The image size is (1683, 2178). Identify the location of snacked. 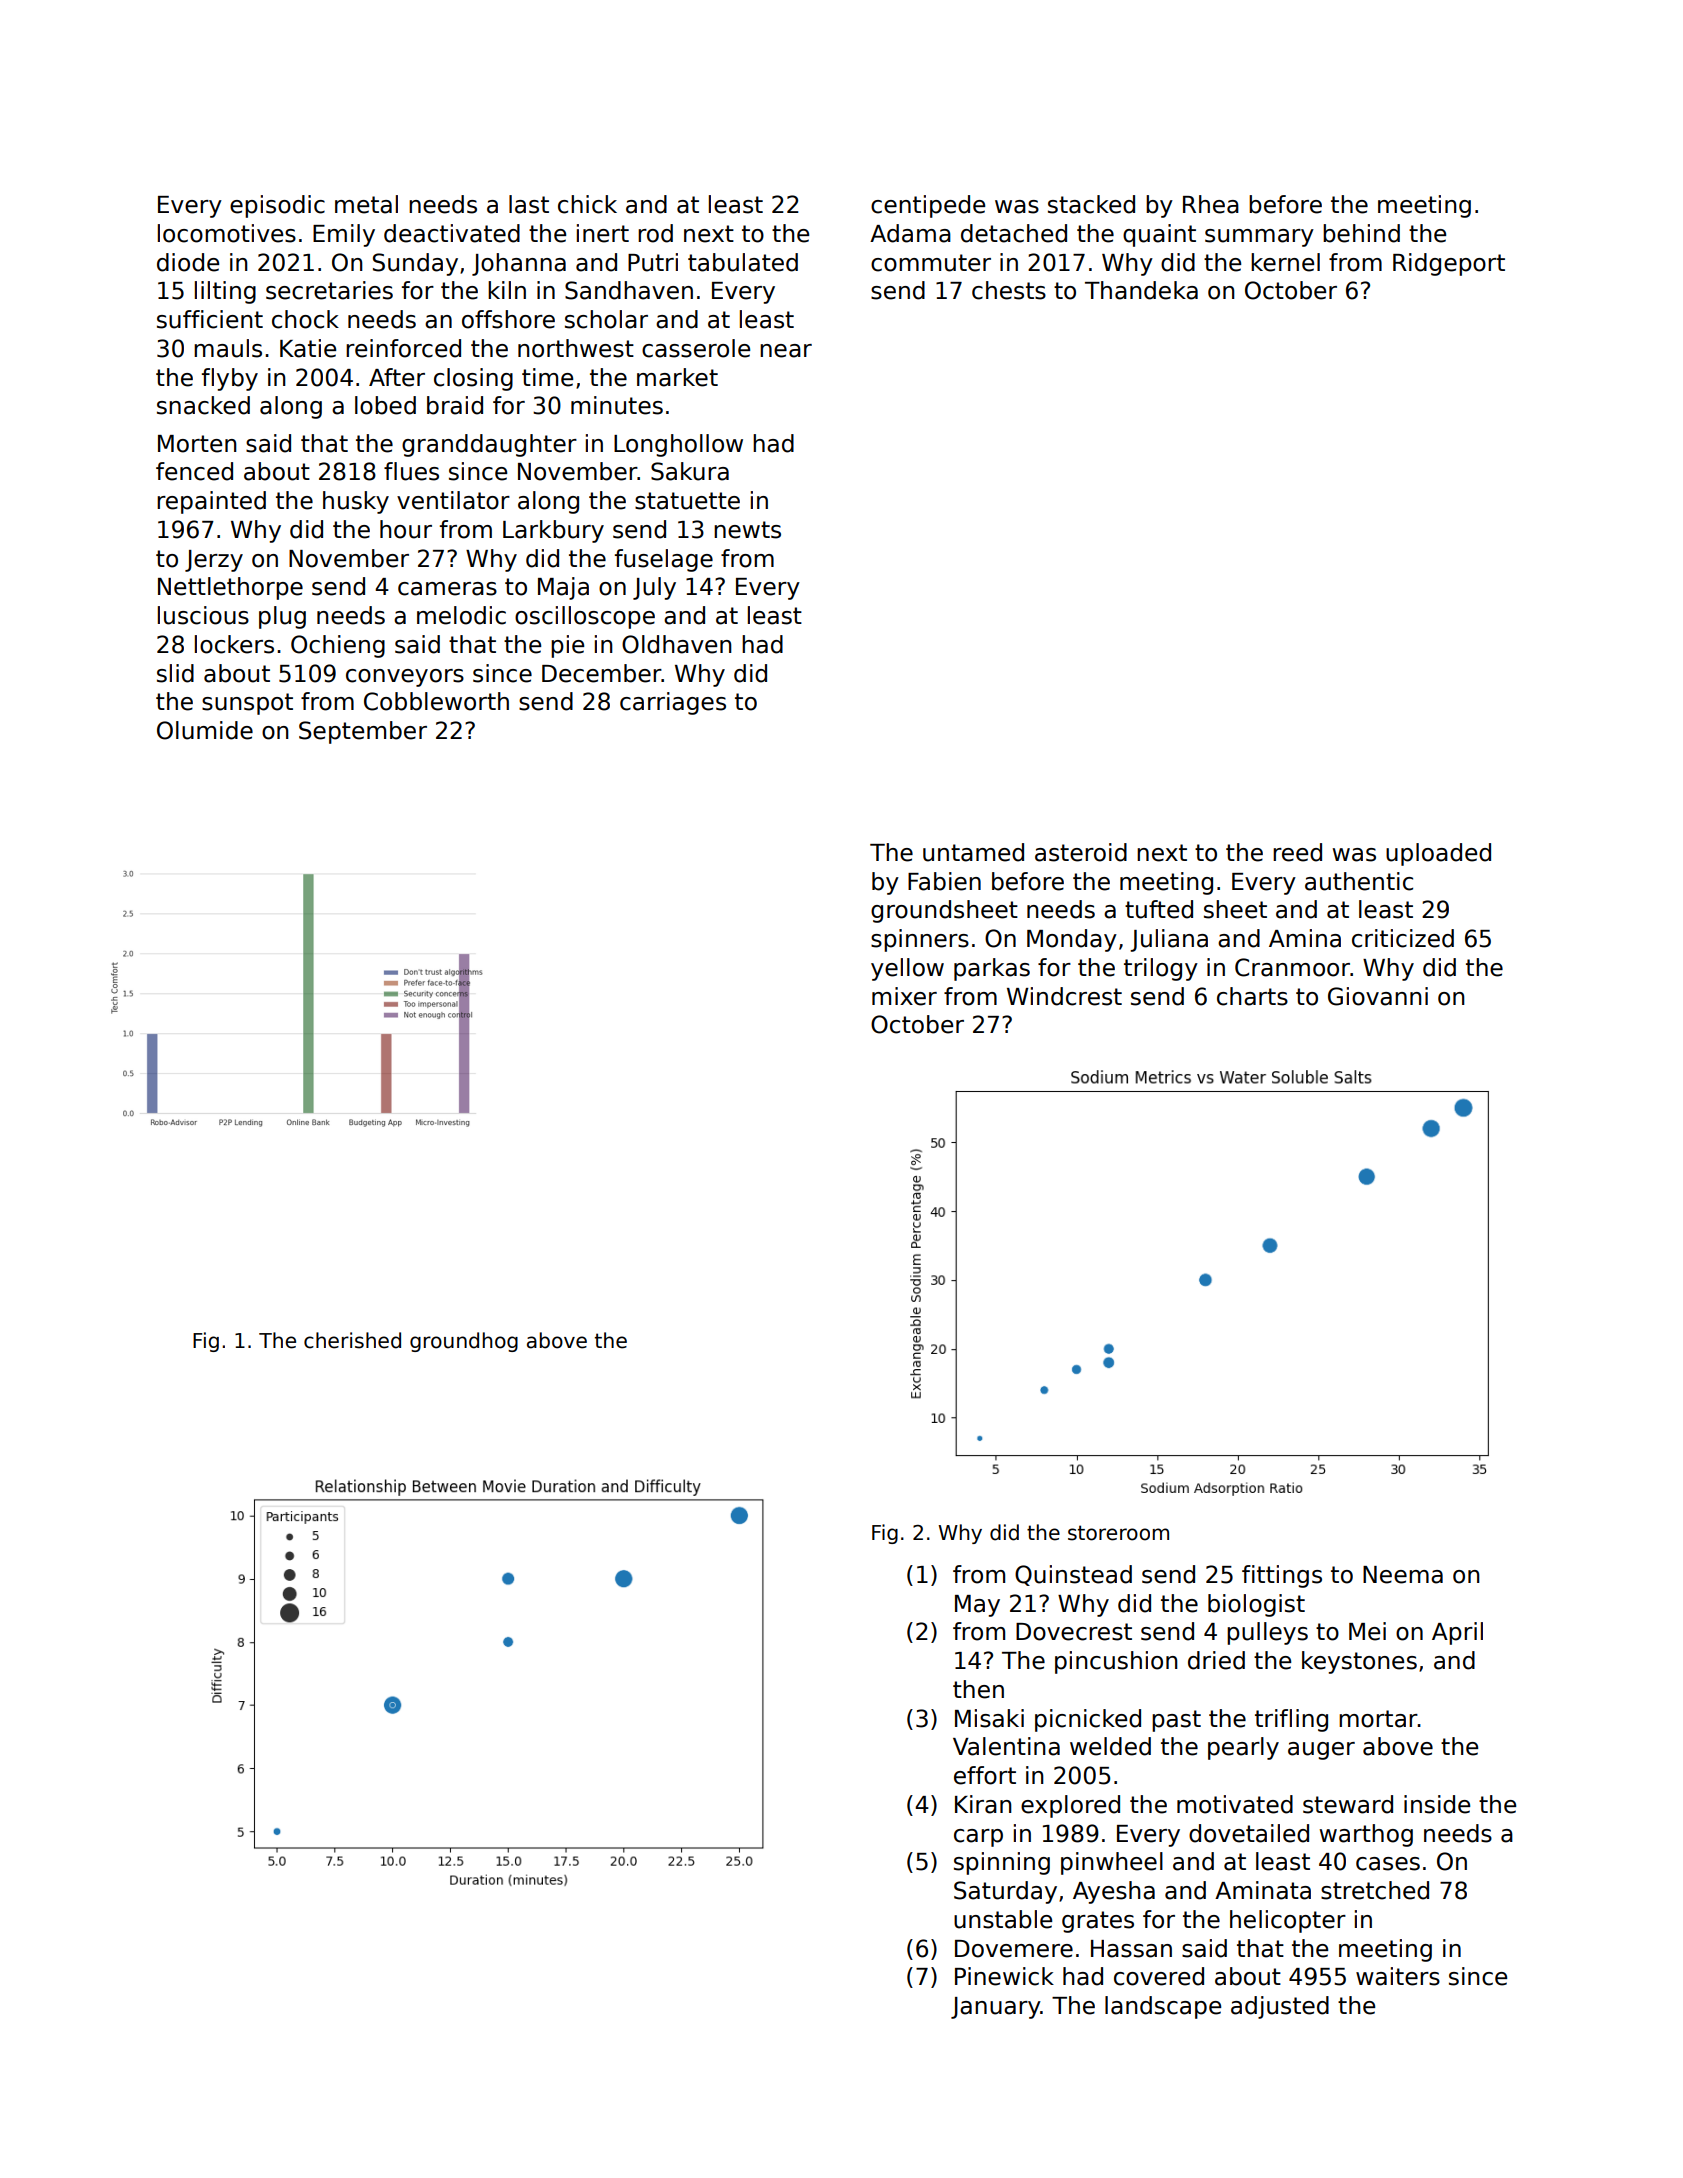
(203, 405).
